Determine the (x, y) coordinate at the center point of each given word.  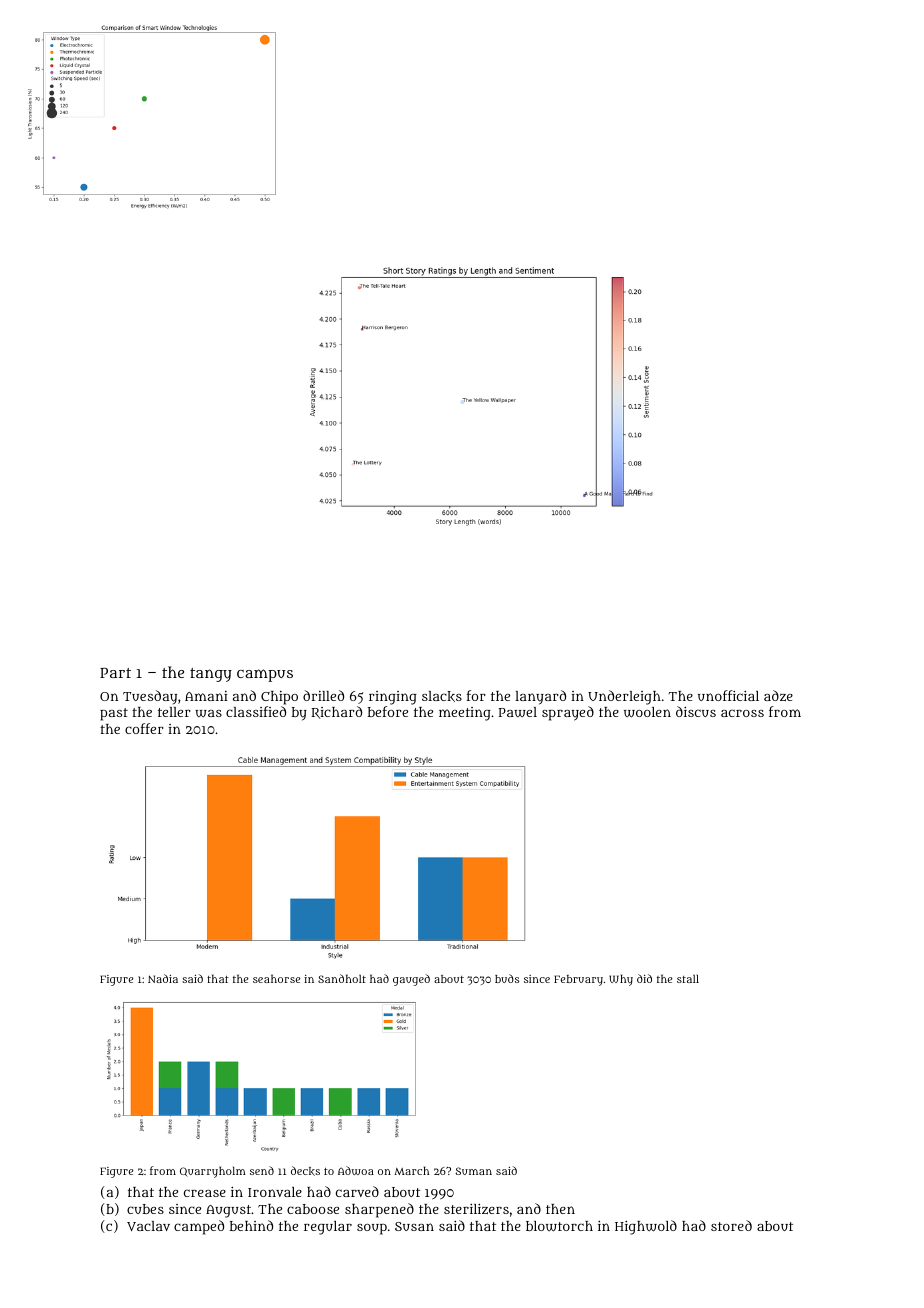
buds (507, 978)
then (560, 1209)
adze (778, 695)
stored (731, 1225)
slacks (442, 696)
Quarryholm (213, 1172)
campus (265, 675)
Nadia (163, 978)
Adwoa (356, 1170)
